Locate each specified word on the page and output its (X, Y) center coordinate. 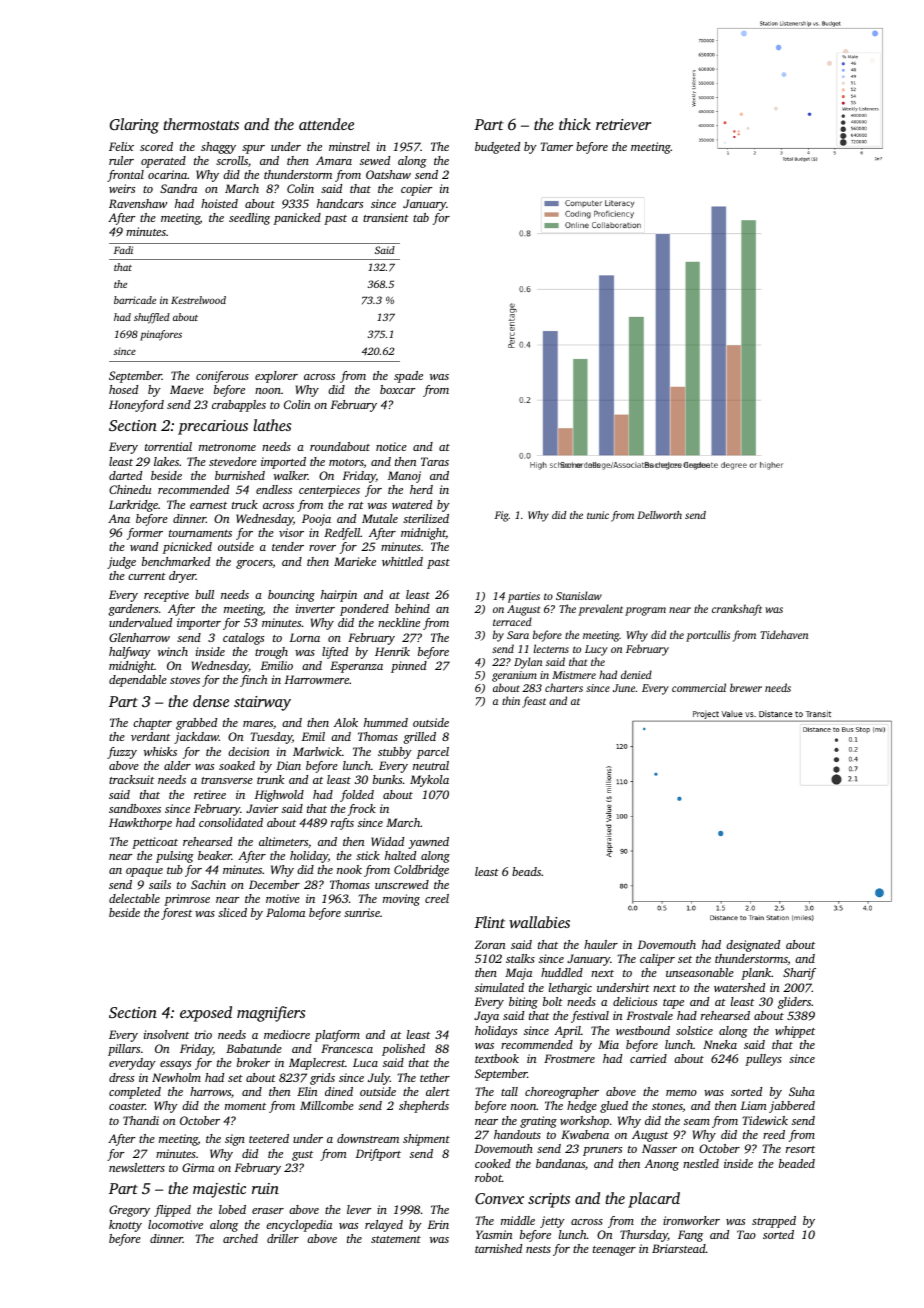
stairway (262, 703)
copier (416, 190)
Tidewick (765, 1120)
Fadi (123, 250)
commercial (699, 687)
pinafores (161, 335)
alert (438, 1091)
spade (408, 377)
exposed (206, 1014)
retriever (623, 124)
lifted (335, 653)
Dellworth (659, 515)
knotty (125, 1226)
